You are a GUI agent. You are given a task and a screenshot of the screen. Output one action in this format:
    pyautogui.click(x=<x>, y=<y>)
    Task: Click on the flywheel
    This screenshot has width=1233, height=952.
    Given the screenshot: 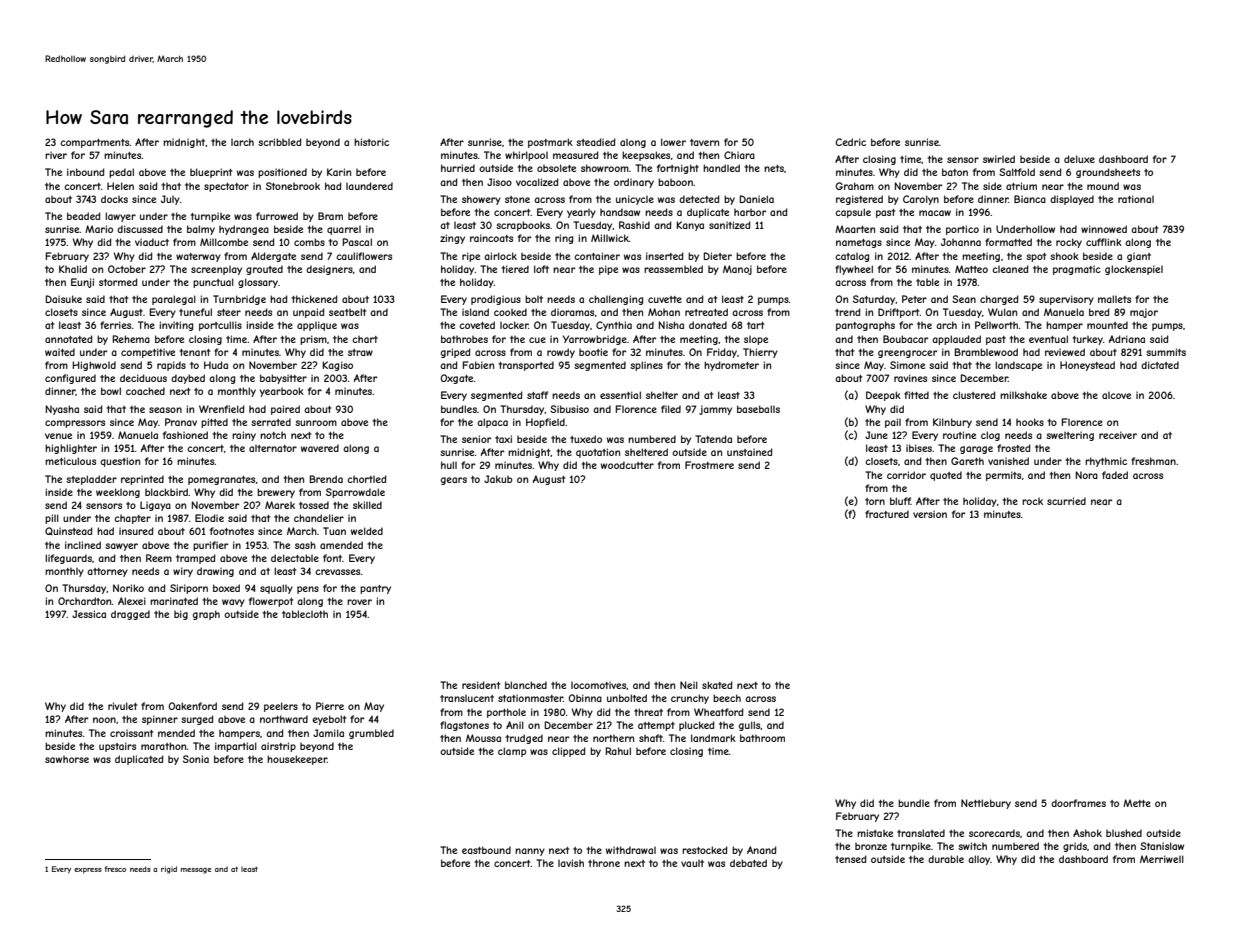 What is the action you would take?
    pyautogui.click(x=854, y=270)
